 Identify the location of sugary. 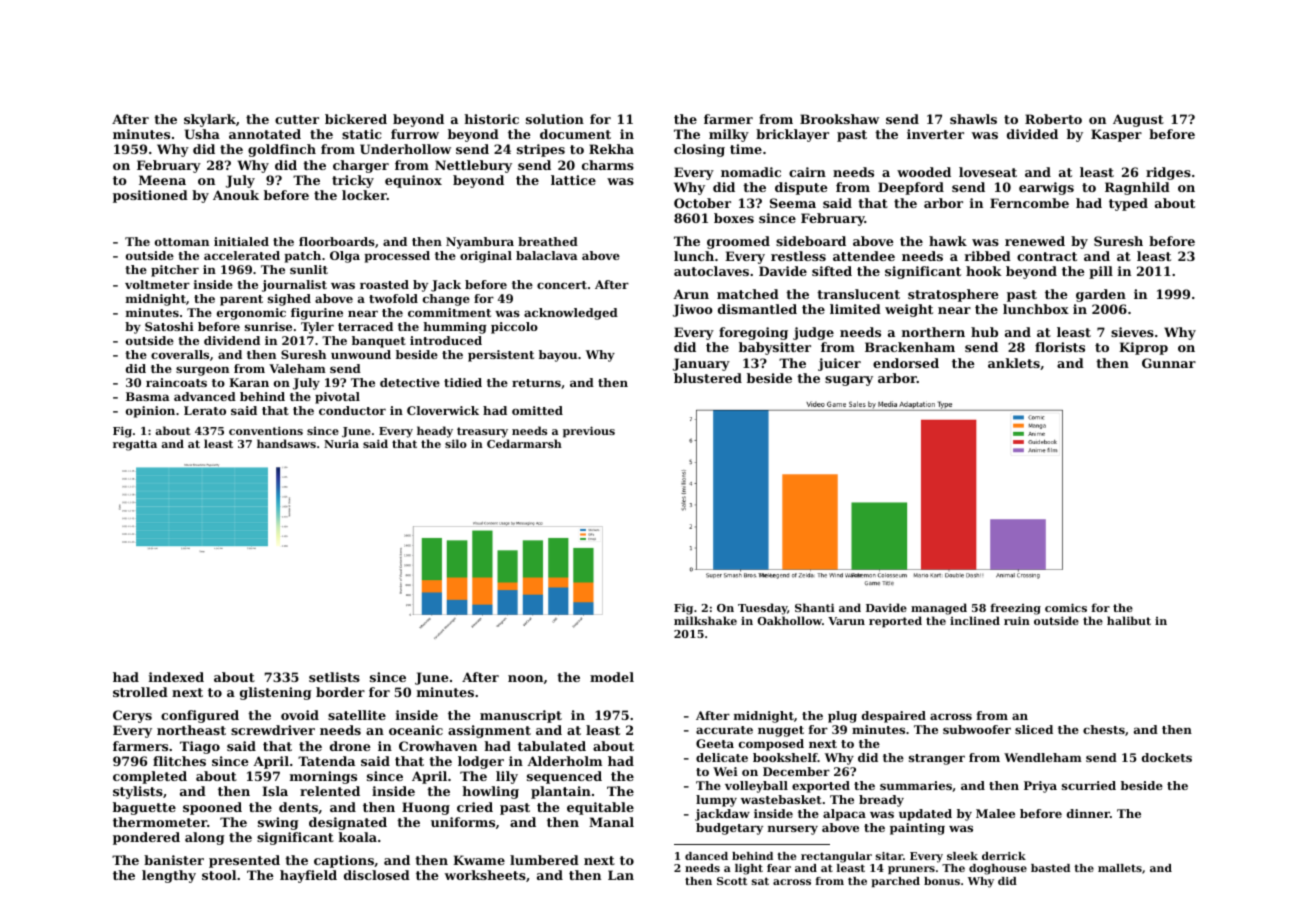
(849, 381).
